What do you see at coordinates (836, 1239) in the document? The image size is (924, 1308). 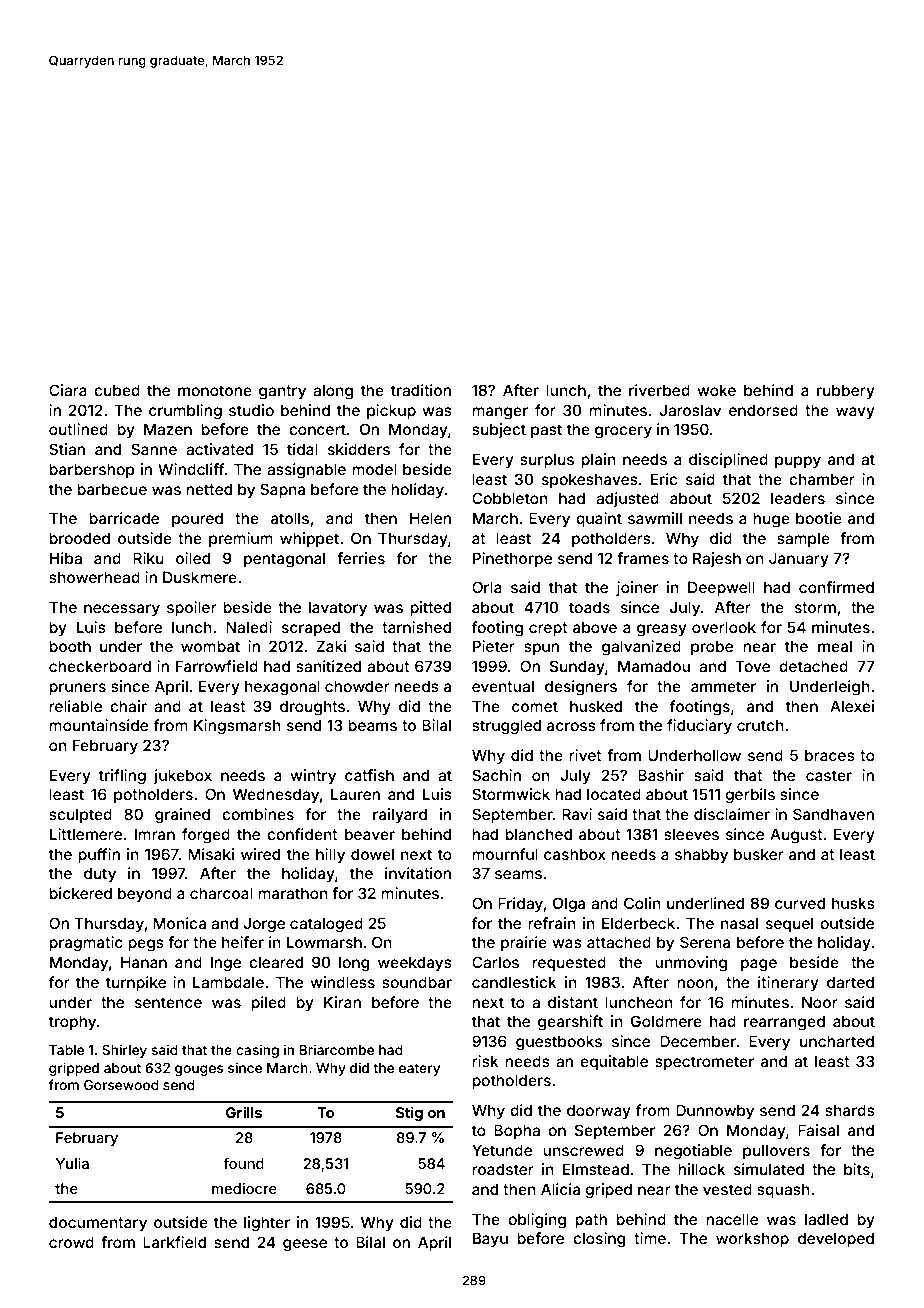 I see `developed` at bounding box center [836, 1239].
